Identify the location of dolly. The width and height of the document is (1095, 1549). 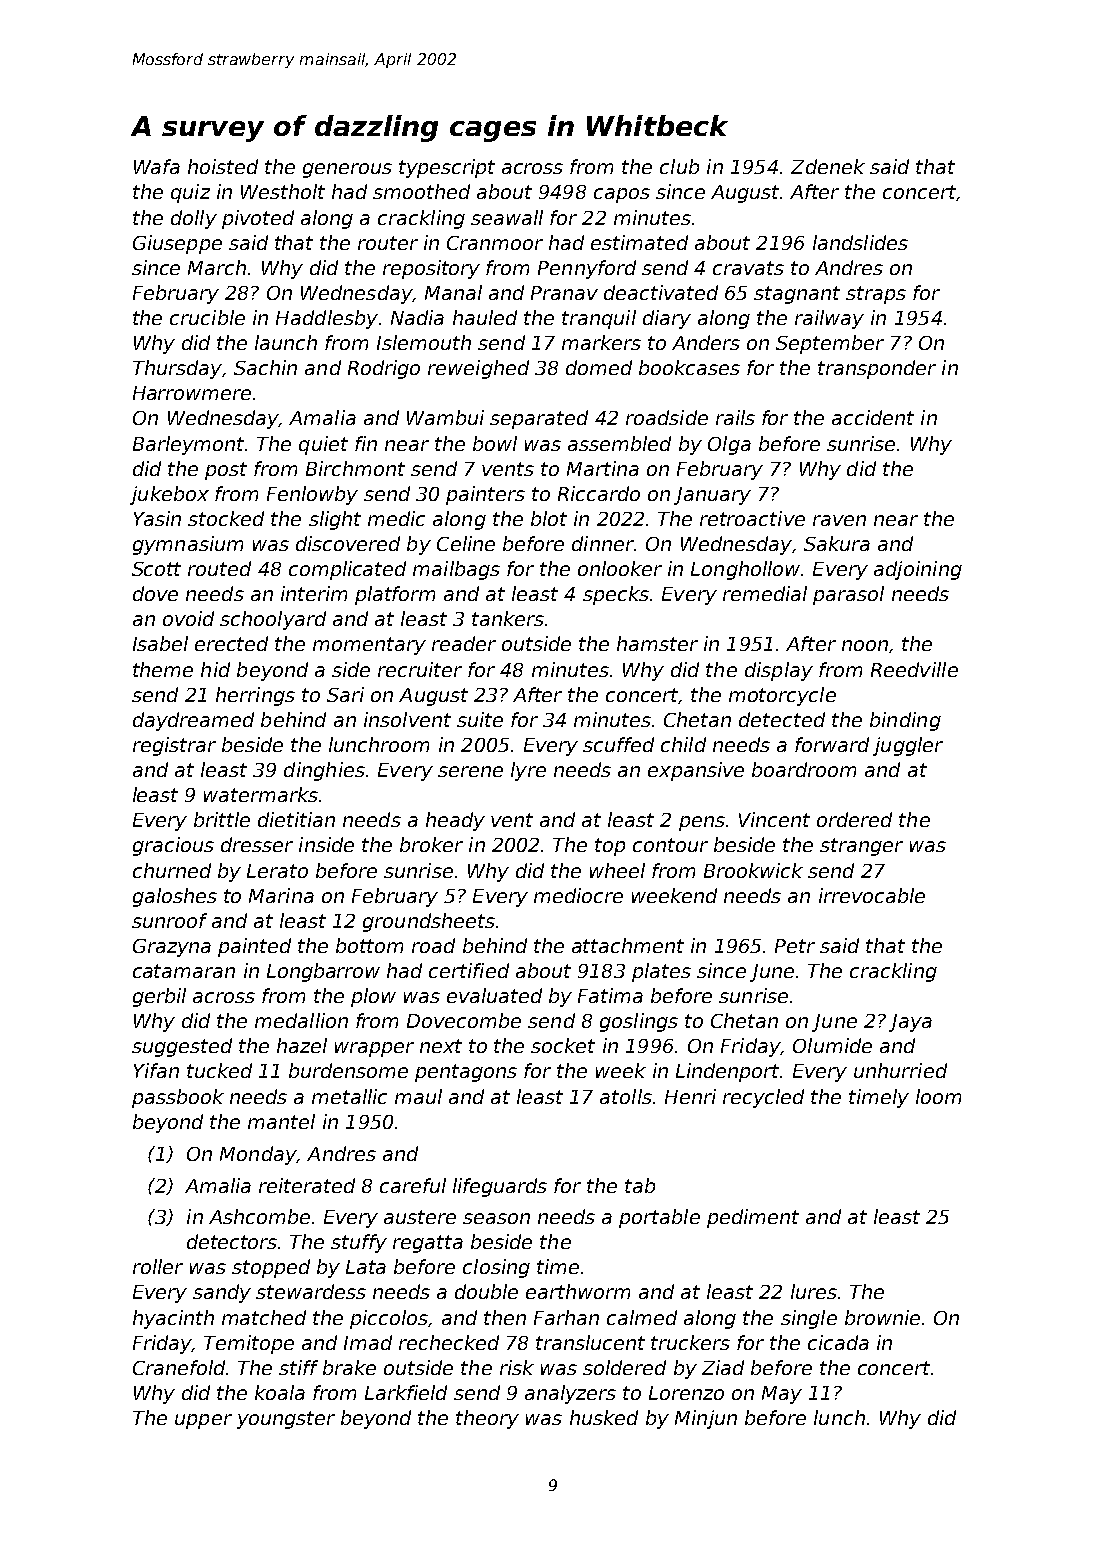
(194, 219).
